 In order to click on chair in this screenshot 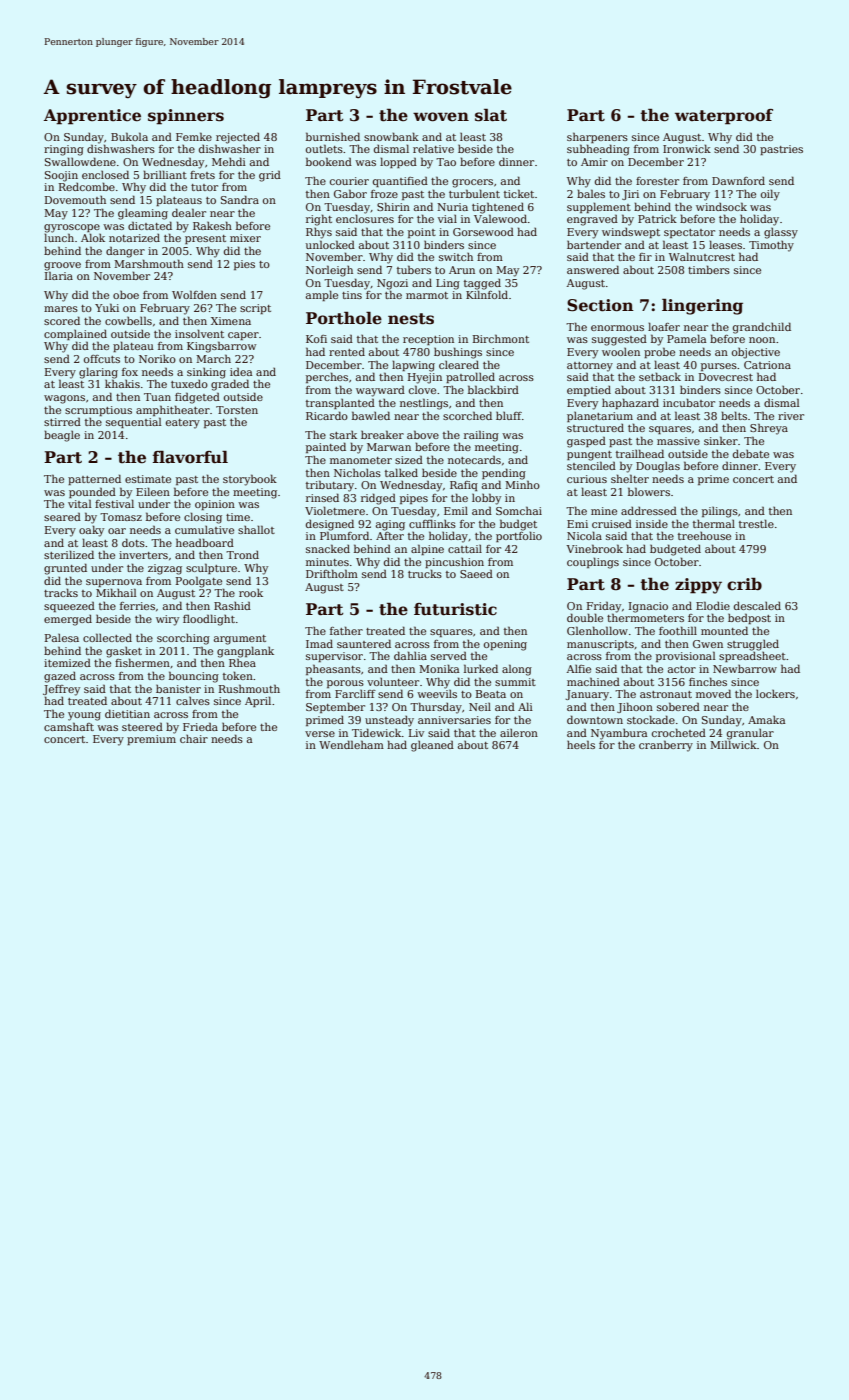, I will do `click(194, 739)`.
